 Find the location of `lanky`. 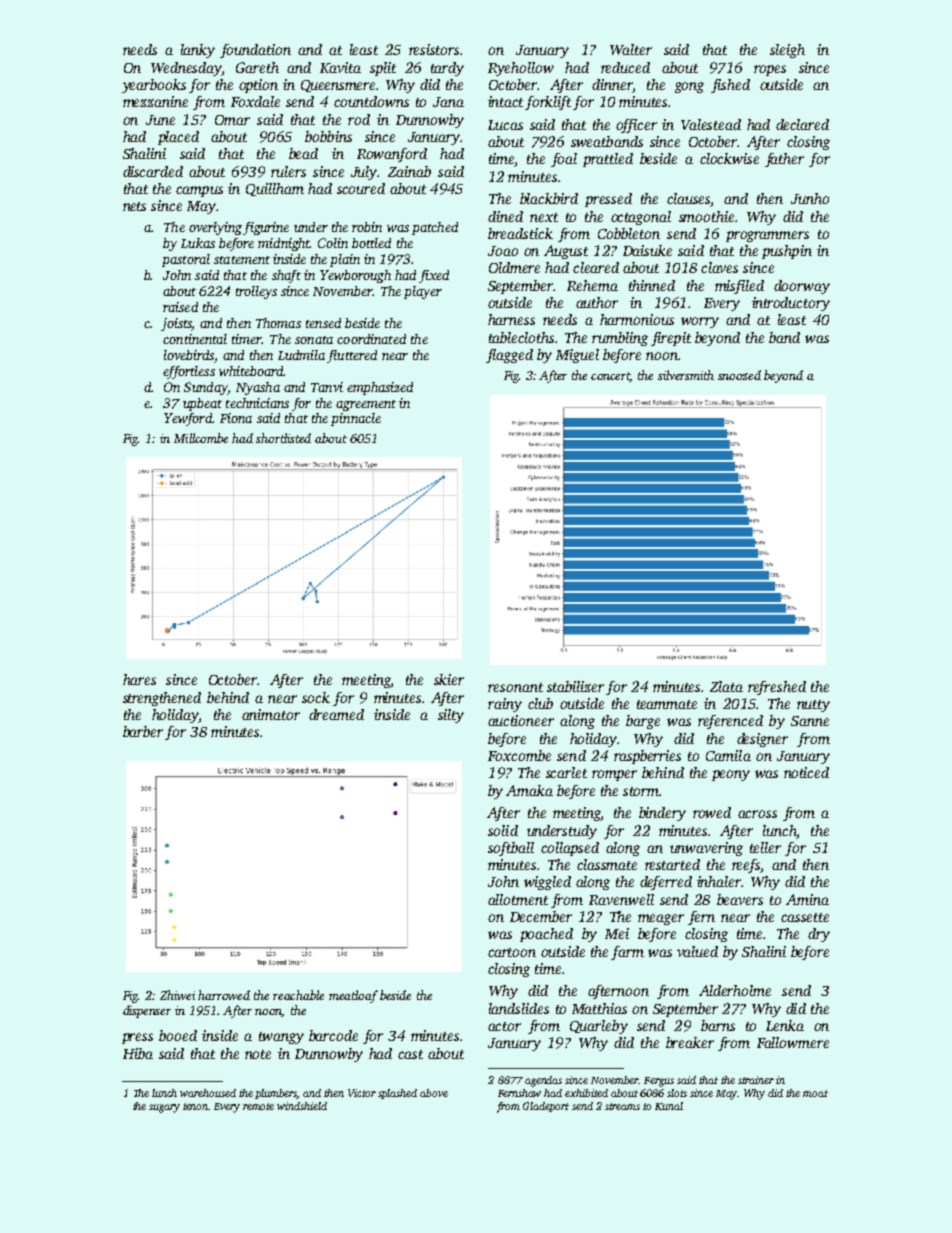

lanky is located at coordinates (198, 51).
